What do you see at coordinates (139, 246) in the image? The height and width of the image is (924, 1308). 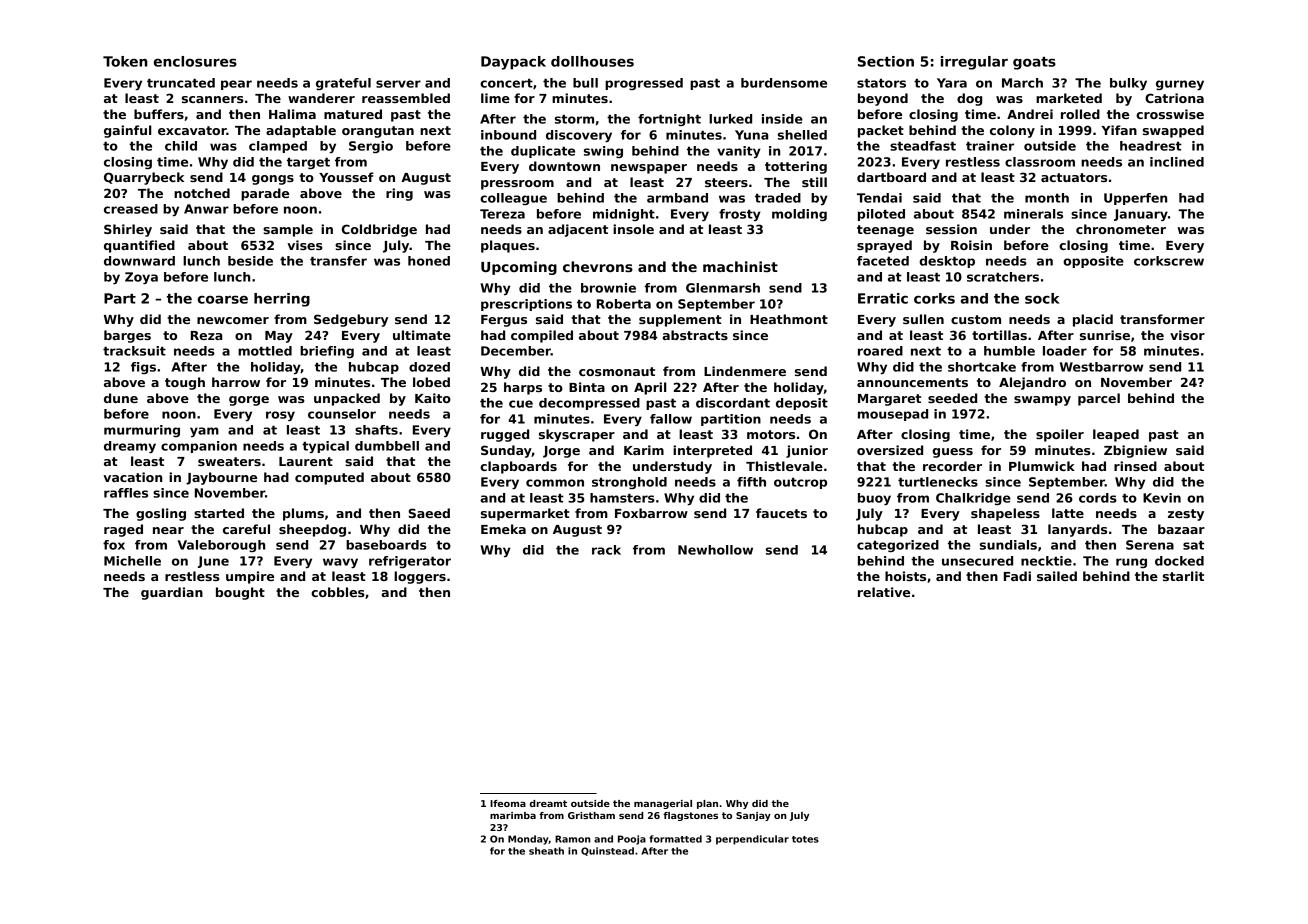 I see `quantified` at bounding box center [139, 246].
